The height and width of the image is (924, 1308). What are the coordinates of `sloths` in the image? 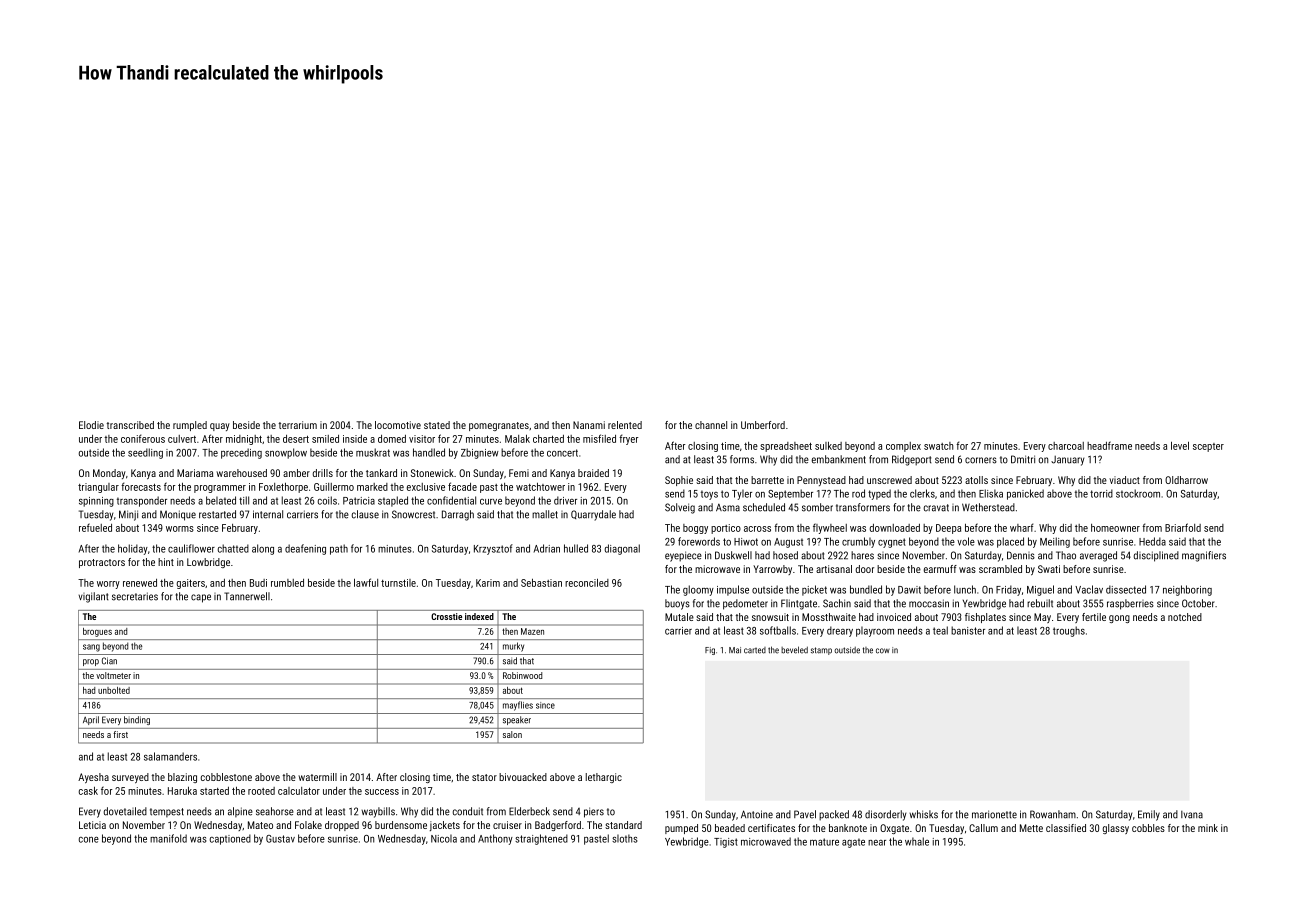 It's located at (625, 838).
